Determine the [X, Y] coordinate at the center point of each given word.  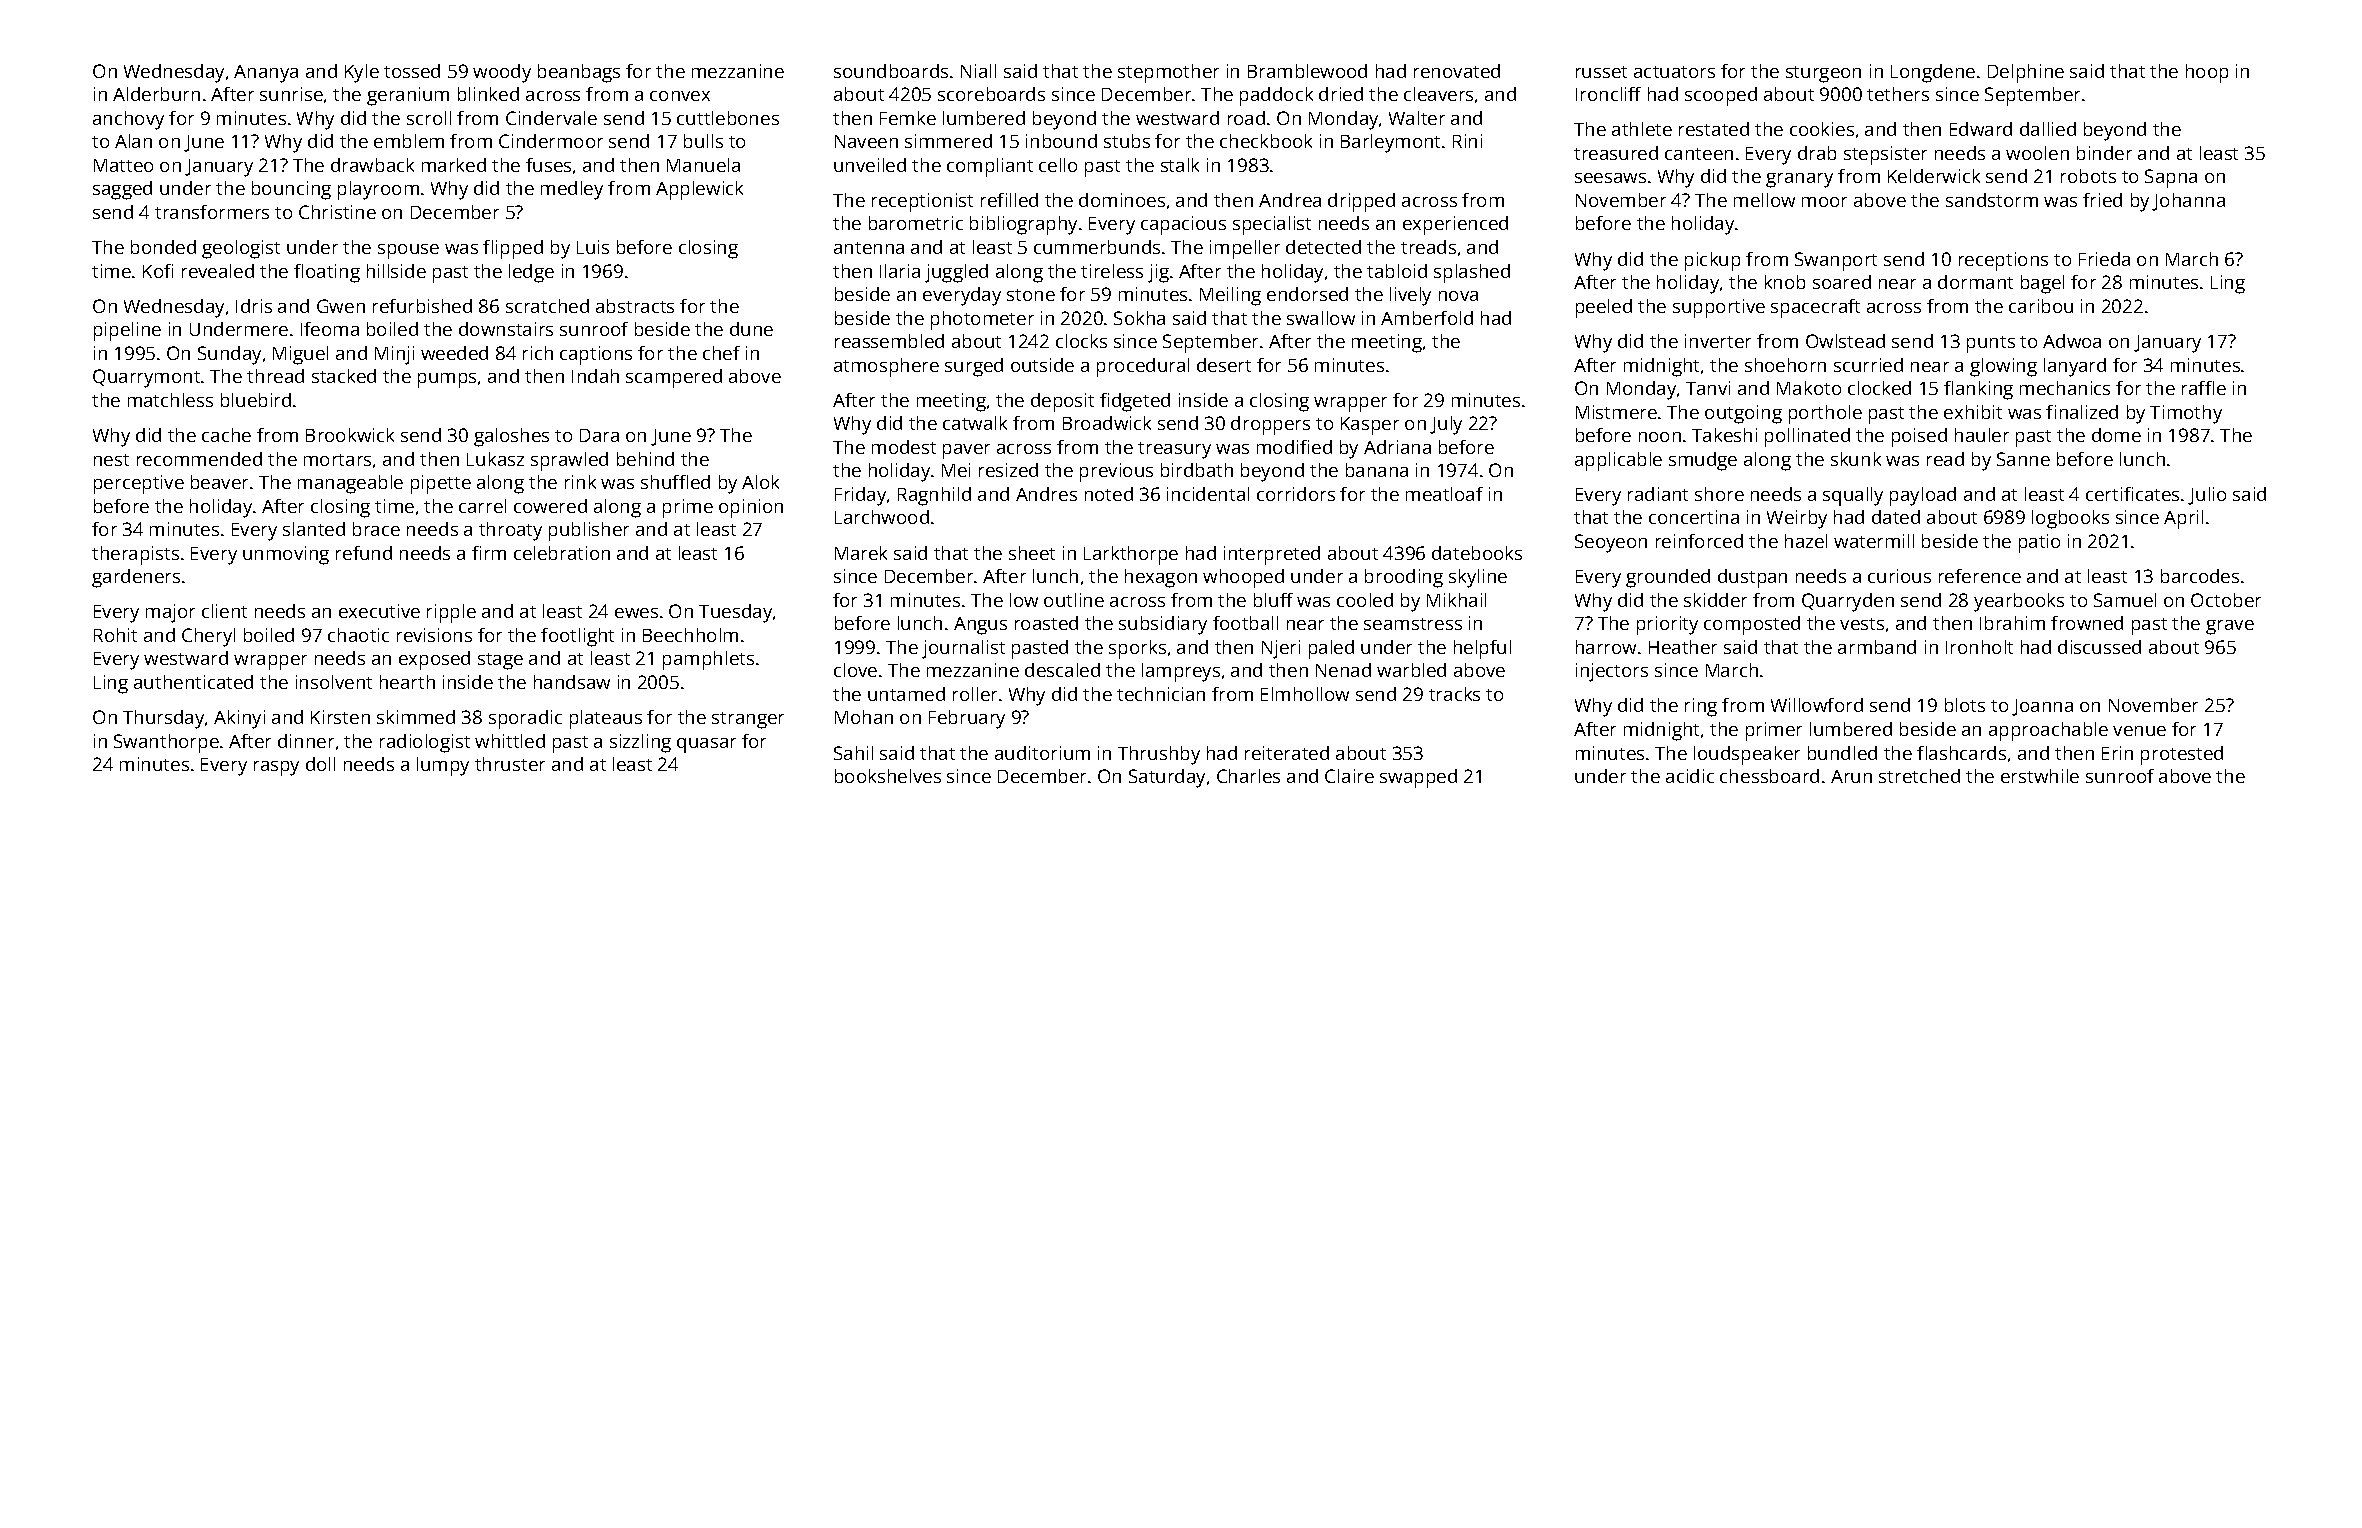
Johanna [2188, 202]
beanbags [579, 73]
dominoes [1122, 200]
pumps [447, 380]
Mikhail [1456, 600]
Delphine [2026, 73]
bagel [2042, 284]
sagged [122, 190]
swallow [1321, 318]
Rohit [115, 635]
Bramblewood [1307, 71]
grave [2230, 627]
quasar [706, 745]
